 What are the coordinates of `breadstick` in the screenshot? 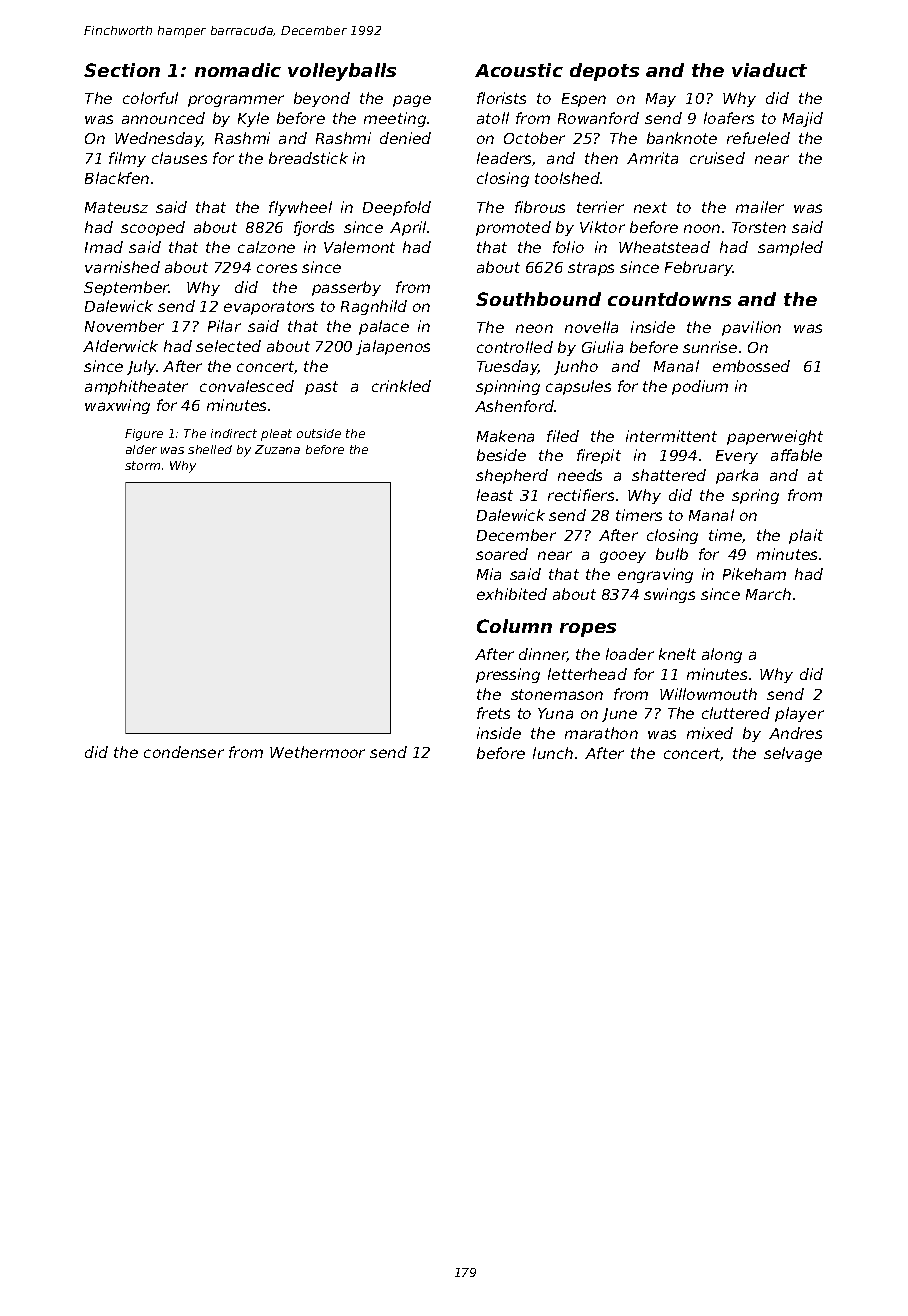 It's located at (308, 158).
